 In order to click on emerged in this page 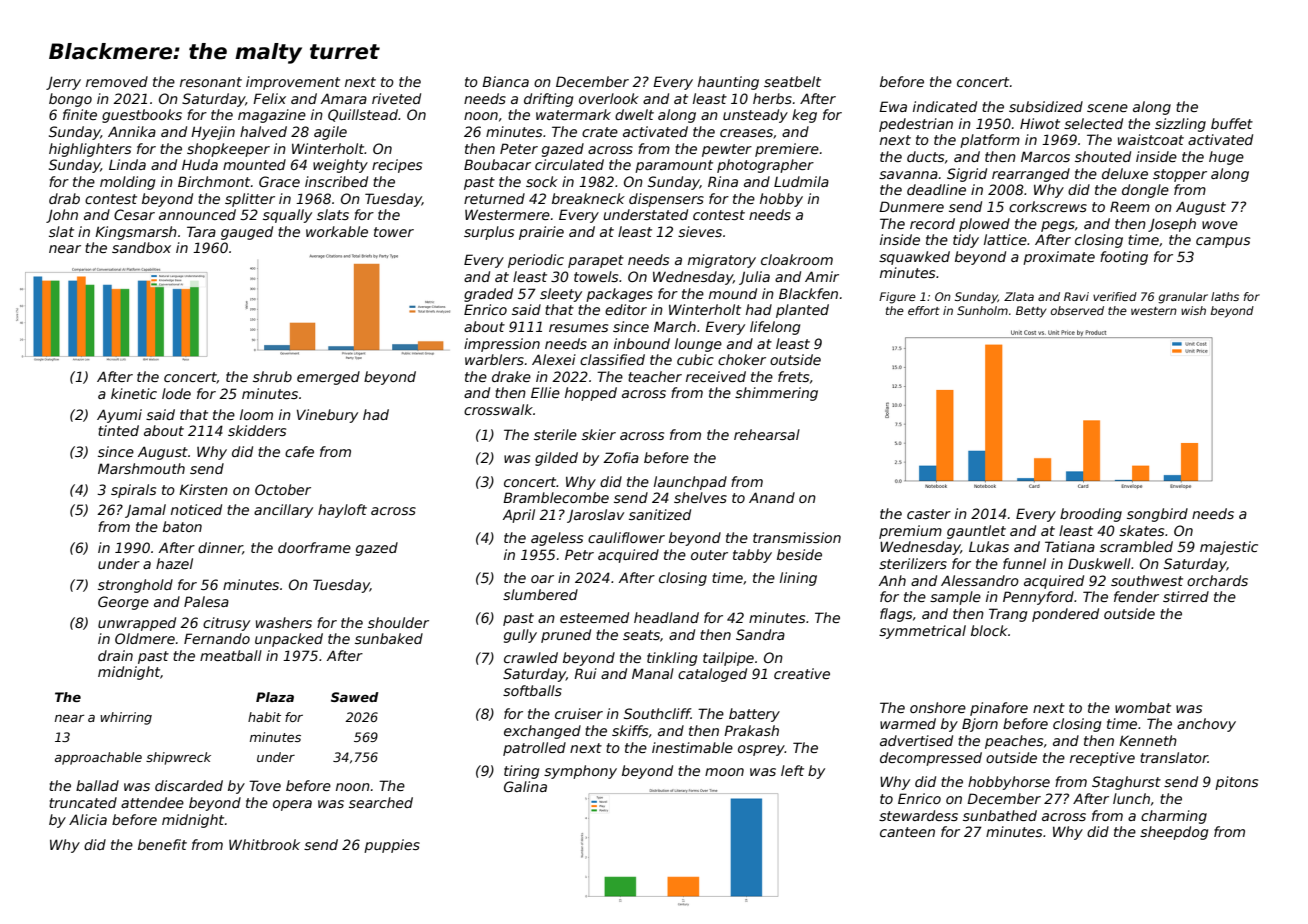, I will do `click(328, 378)`.
